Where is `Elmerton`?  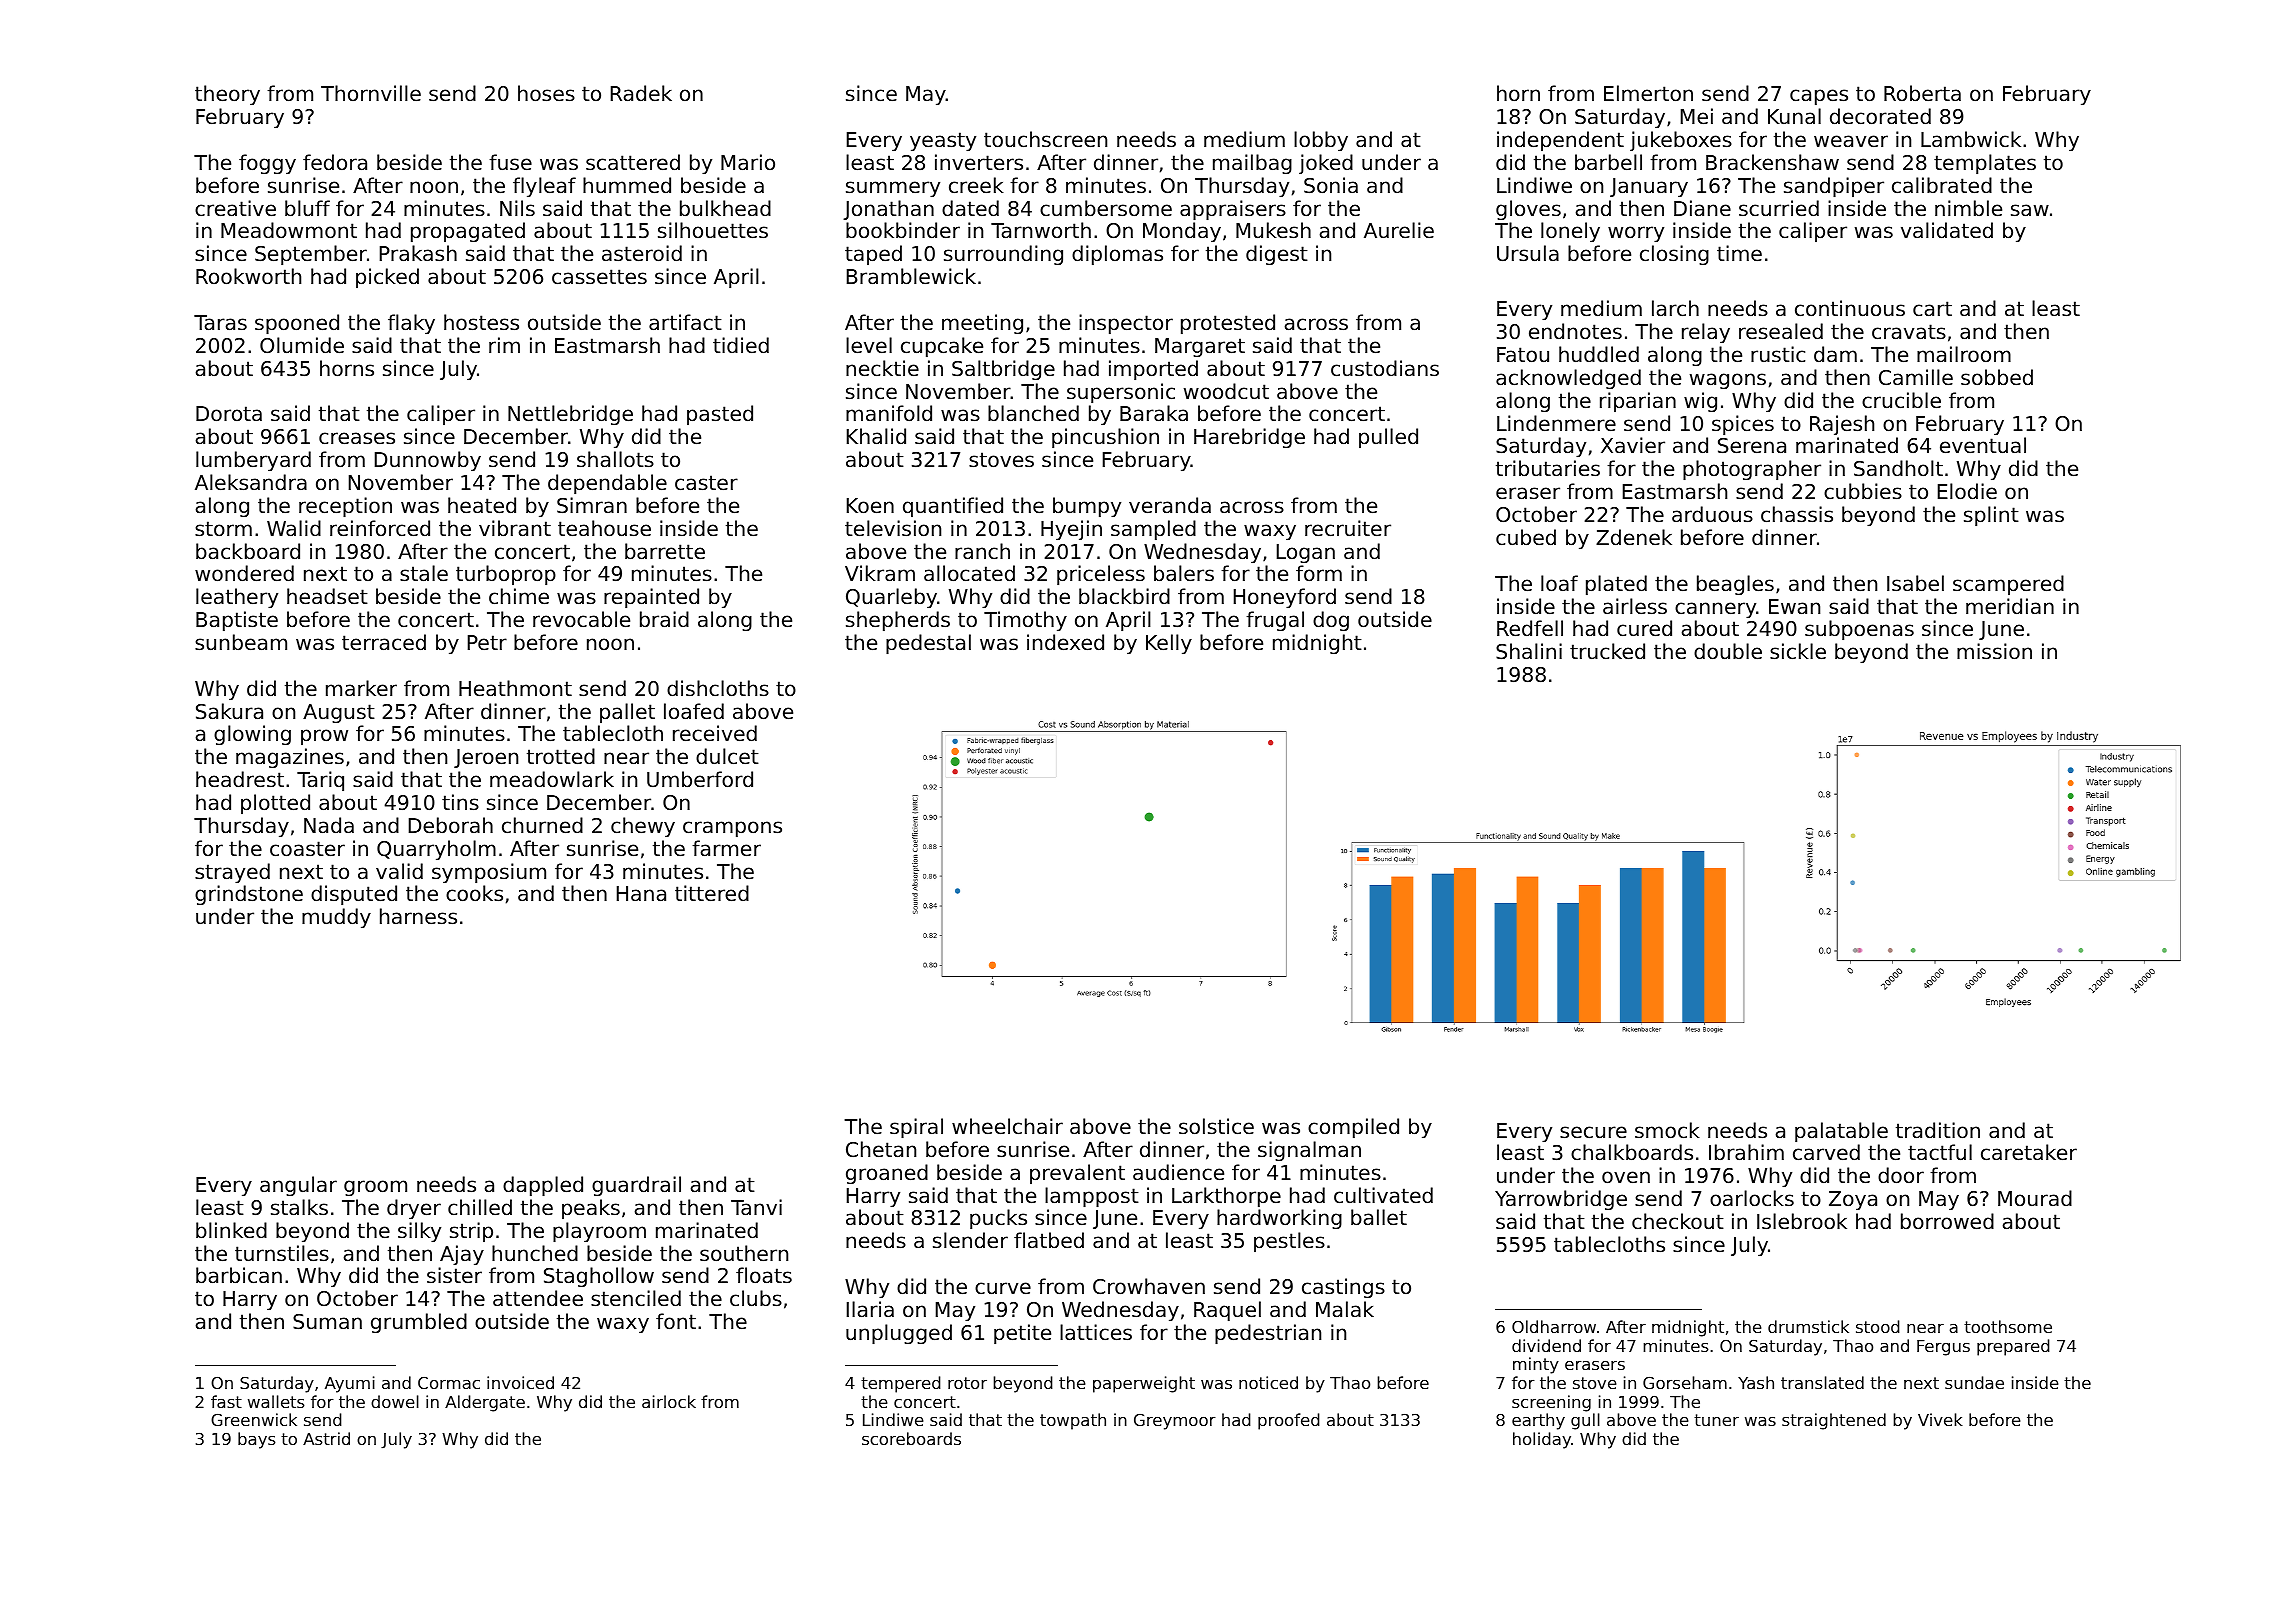 Elmerton is located at coordinates (1648, 93).
